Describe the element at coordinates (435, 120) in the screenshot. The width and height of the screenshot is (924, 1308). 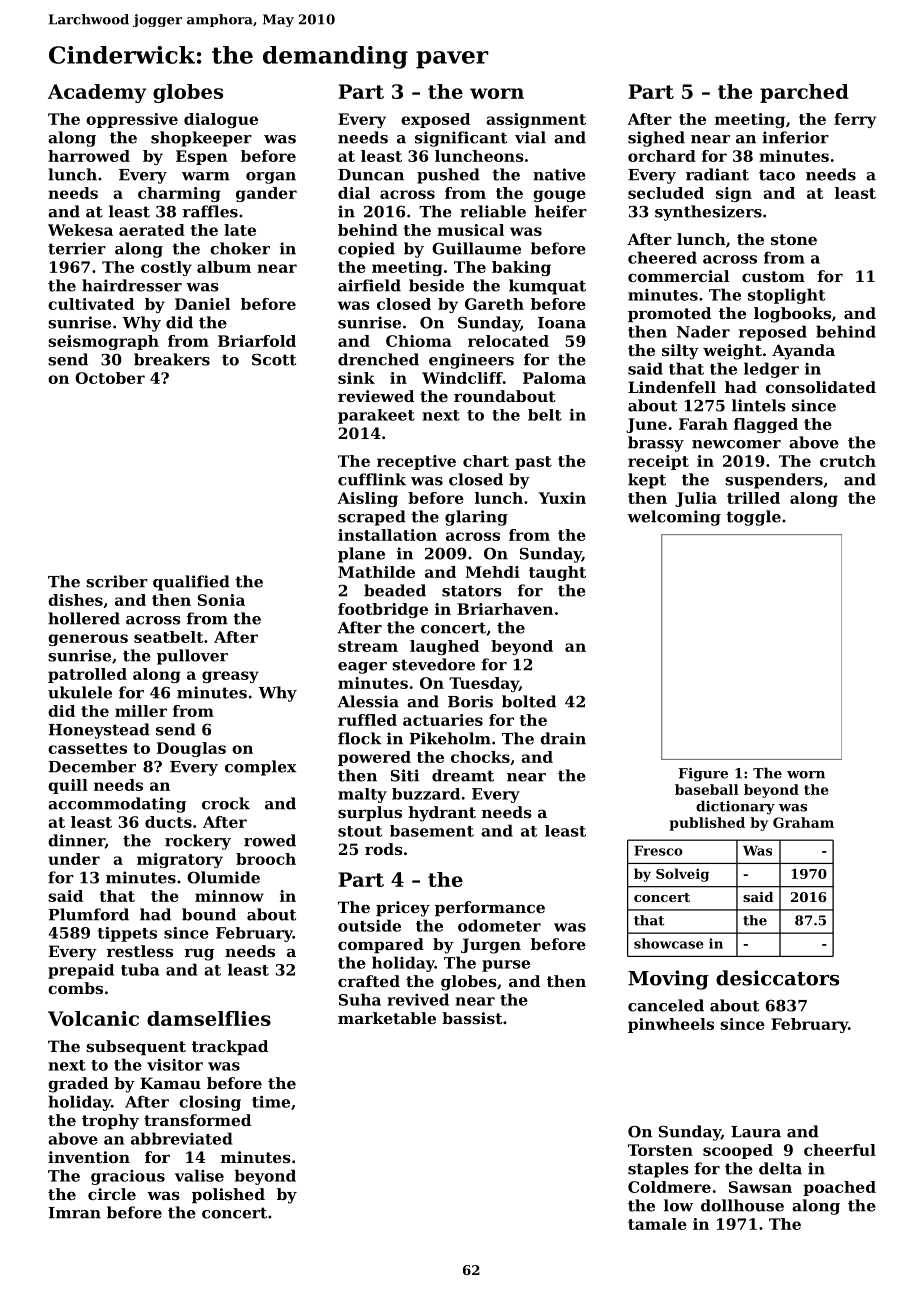
I see `exposed` at that location.
